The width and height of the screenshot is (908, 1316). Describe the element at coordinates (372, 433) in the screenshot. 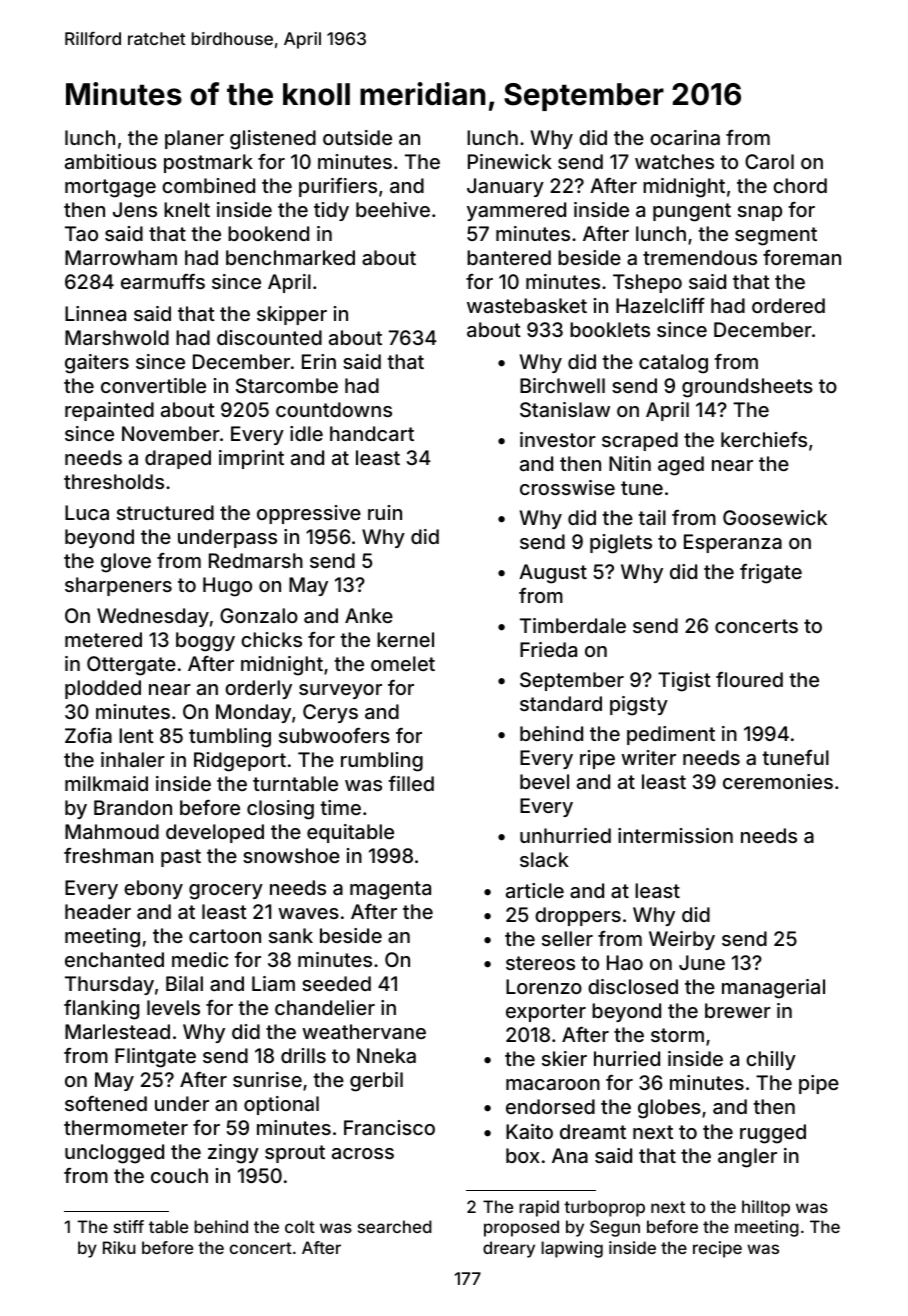

I see `handcart` at that location.
